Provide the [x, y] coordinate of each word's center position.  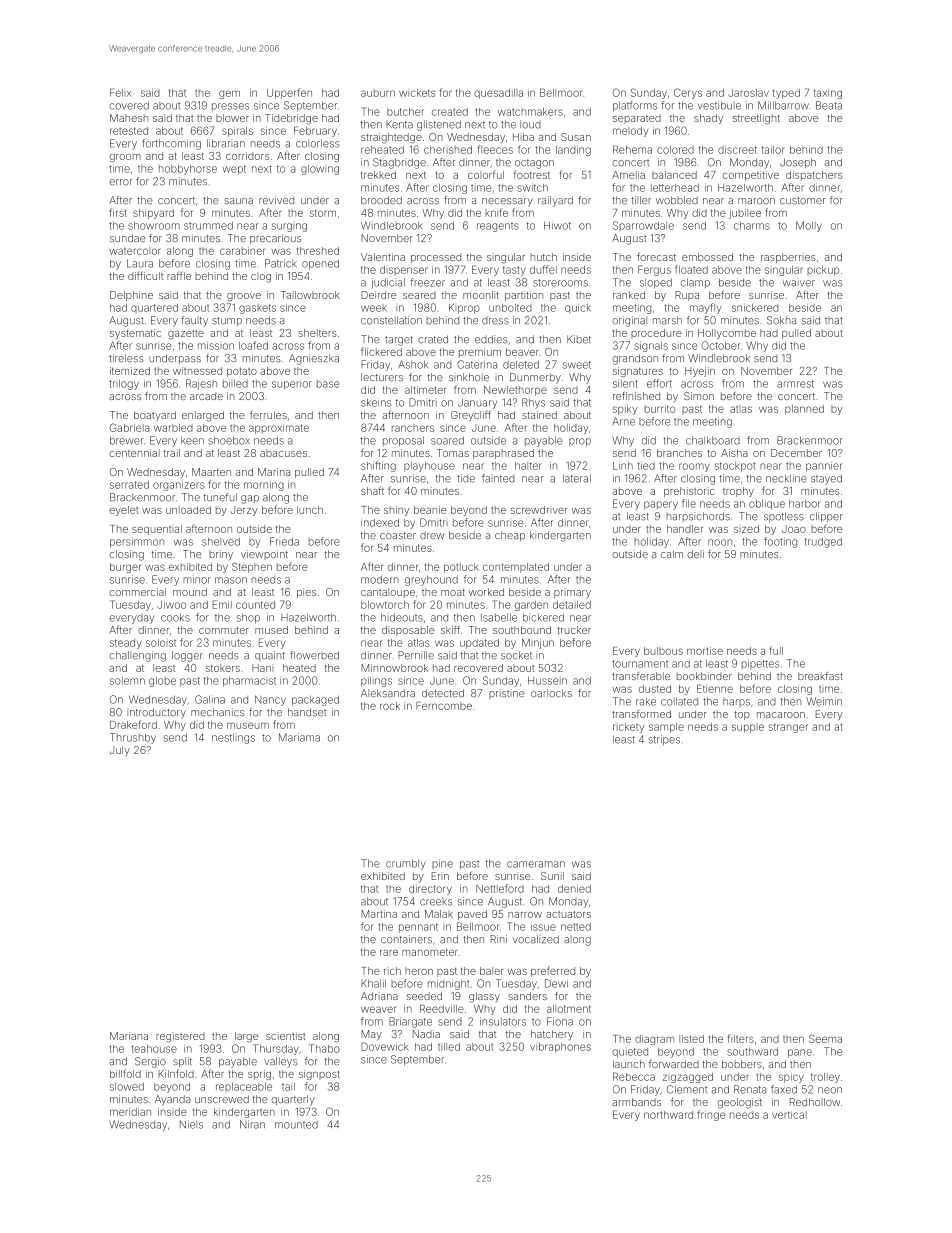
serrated [129, 485]
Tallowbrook [310, 295]
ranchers [413, 428]
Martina [379, 914]
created [450, 112]
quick [578, 309]
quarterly [293, 1100]
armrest [795, 384]
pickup [823, 271]
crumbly [406, 864]
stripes [664, 740]
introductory [156, 713]
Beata [829, 105]
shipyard [153, 214]
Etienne [715, 689]
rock [390, 706]
